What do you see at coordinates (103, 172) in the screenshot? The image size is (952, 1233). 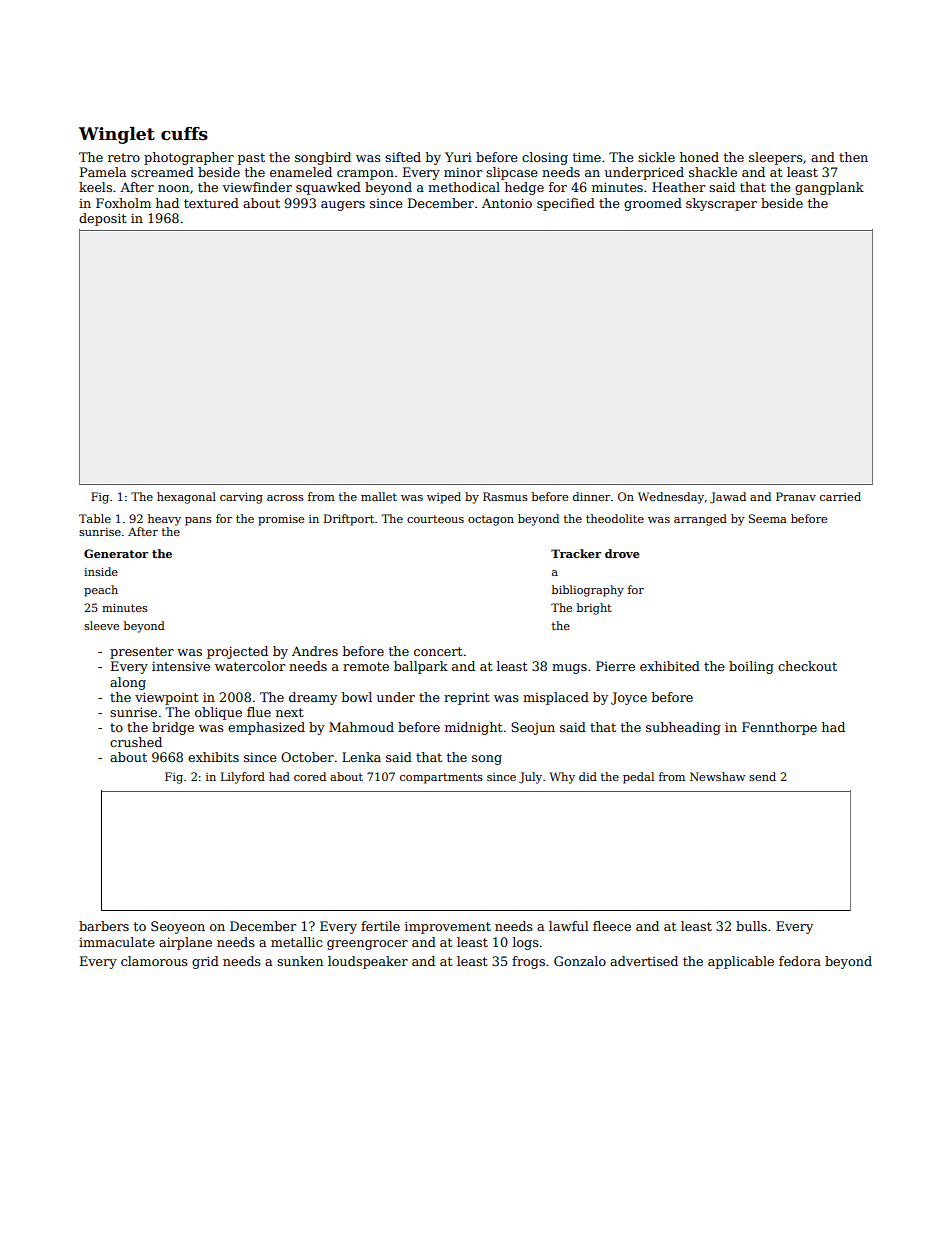 I see `Pamela` at bounding box center [103, 172].
